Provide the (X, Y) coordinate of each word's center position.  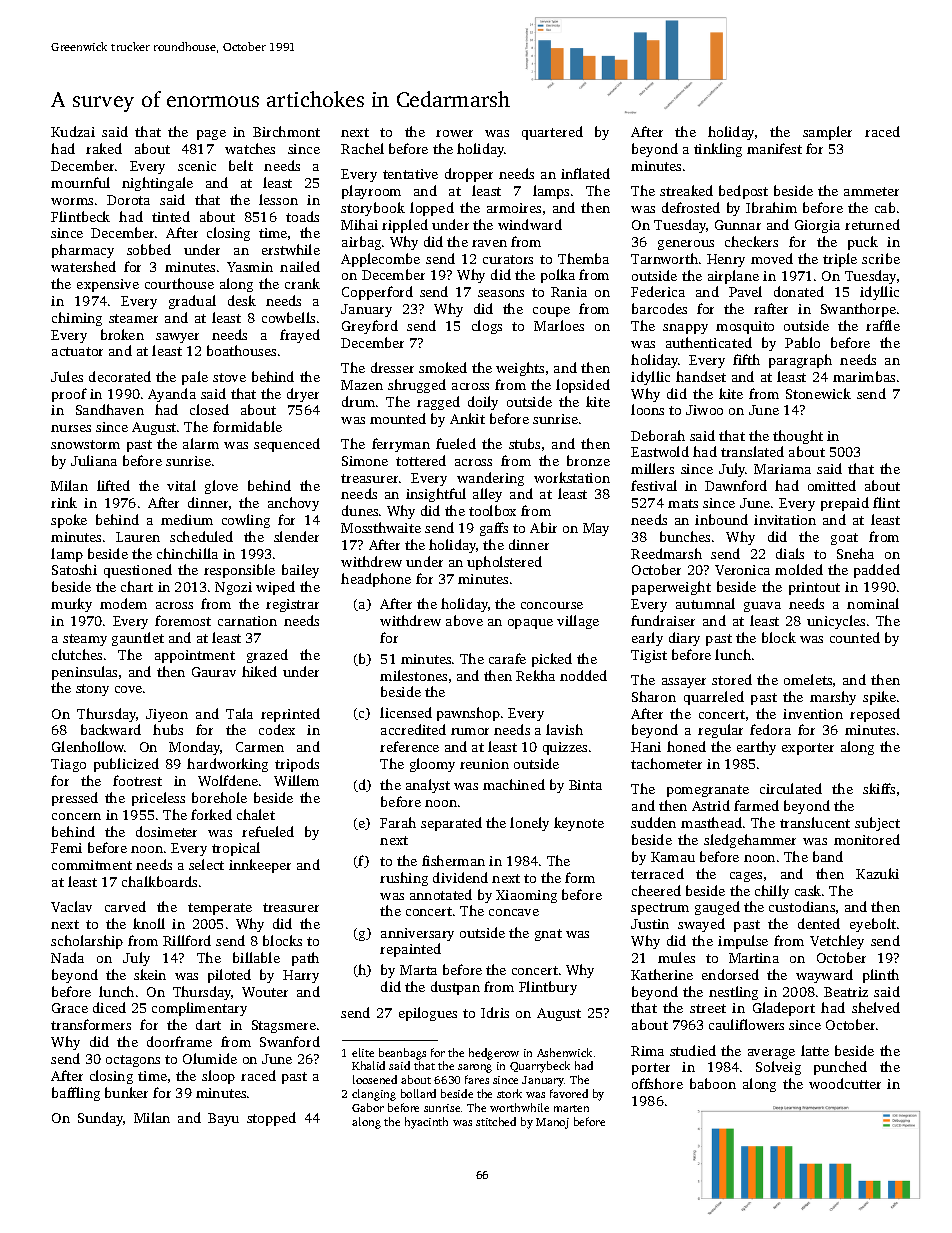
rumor (470, 731)
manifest (774, 148)
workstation (572, 477)
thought (798, 437)
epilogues (428, 1014)
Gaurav (214, 672)
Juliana (94, 460)
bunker (126, 1092)
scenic (197, 166)
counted (855, 637)
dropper (469, 175)
